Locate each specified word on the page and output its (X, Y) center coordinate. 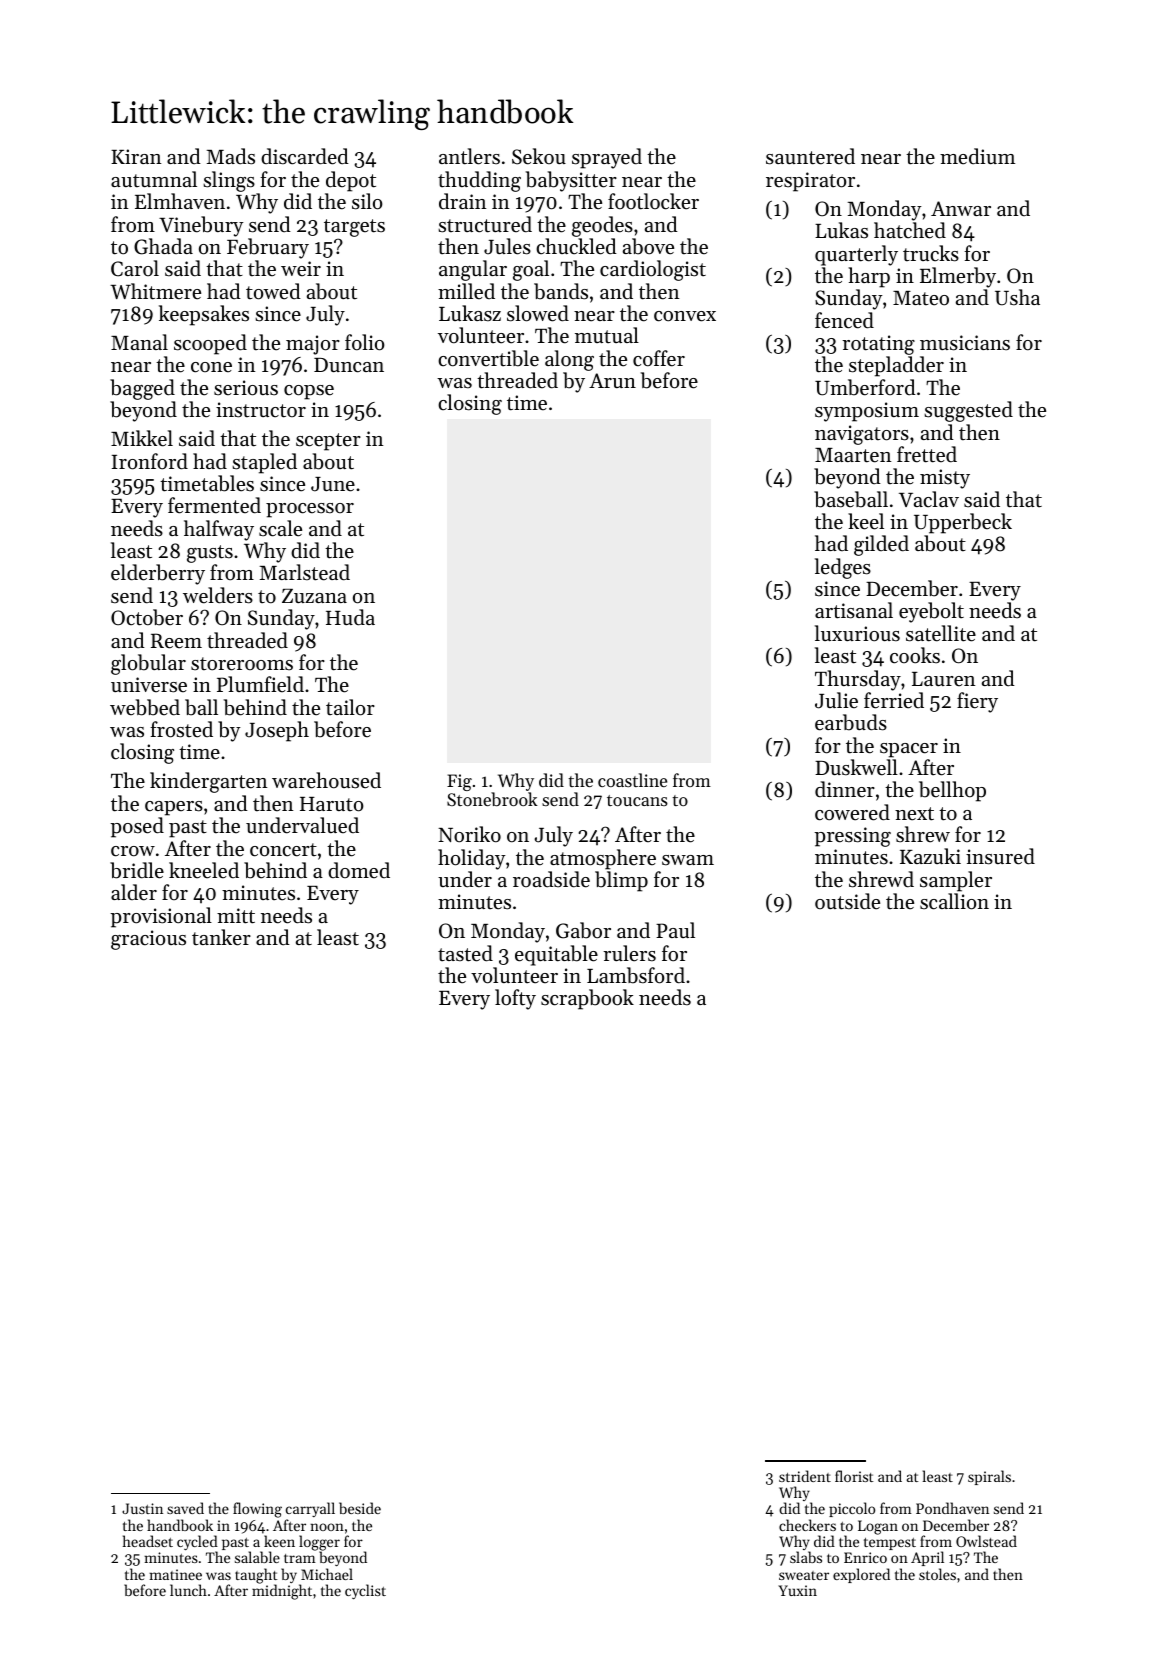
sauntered (810, 156)
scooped (210, 344)
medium (977, 156)
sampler (956, 881)
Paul (675, 930)
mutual (607, 335)
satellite (941, 633)
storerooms (242, 664)
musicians (965, 343)
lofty (515, 999)
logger (319, 1543)
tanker (221, 937)
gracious (148, 940)
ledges (843, 568)
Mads (230, 156)
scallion (954, 901)
